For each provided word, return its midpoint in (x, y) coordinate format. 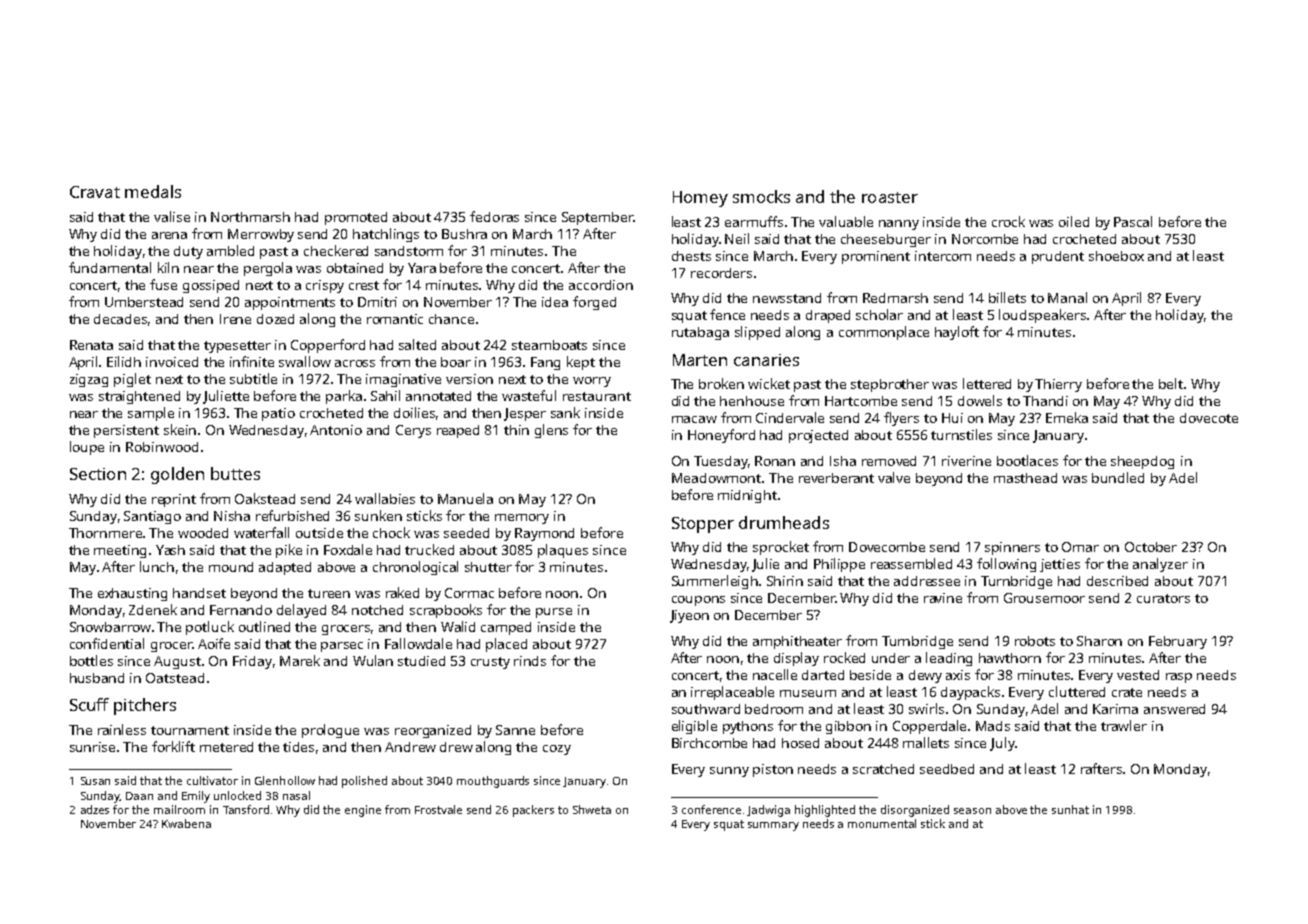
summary (773, 826)
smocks (761, 196)
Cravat (95, 192)
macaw (694, 419)
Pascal (1133, 221)
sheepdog (1142, 462)
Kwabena (186, 823)
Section (98, 474)
